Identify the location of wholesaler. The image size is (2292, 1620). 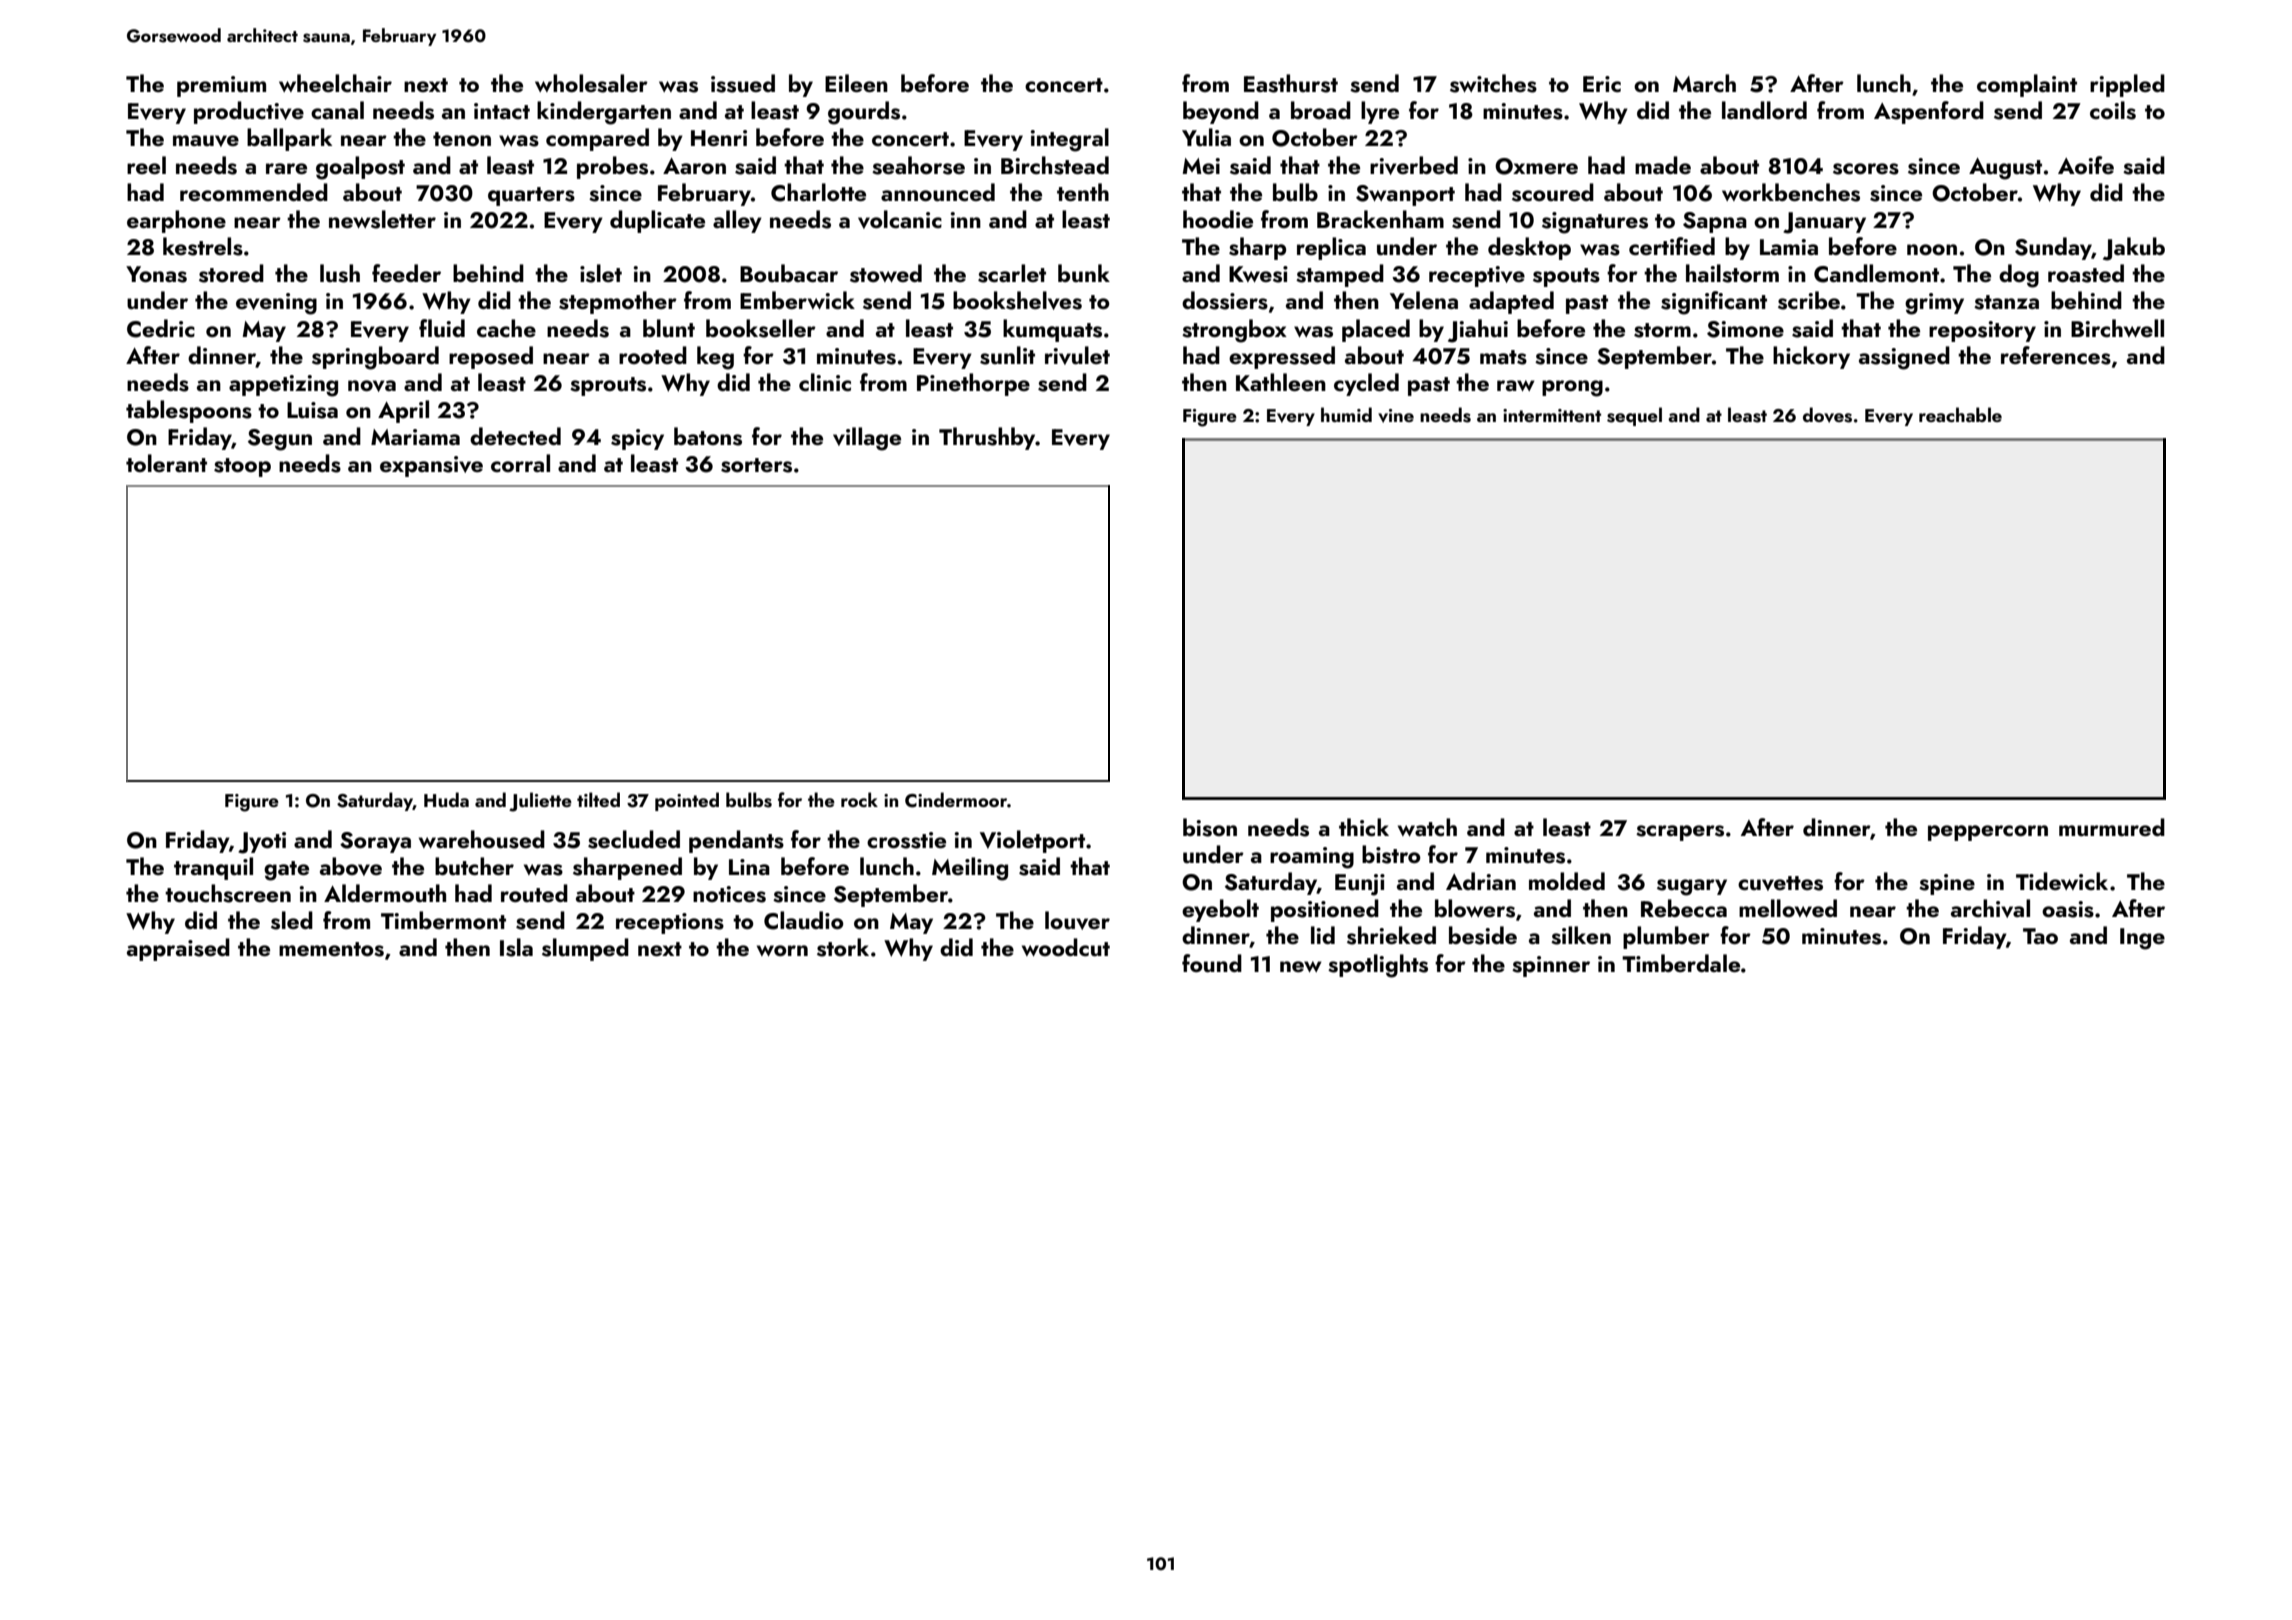
(591, 83).
